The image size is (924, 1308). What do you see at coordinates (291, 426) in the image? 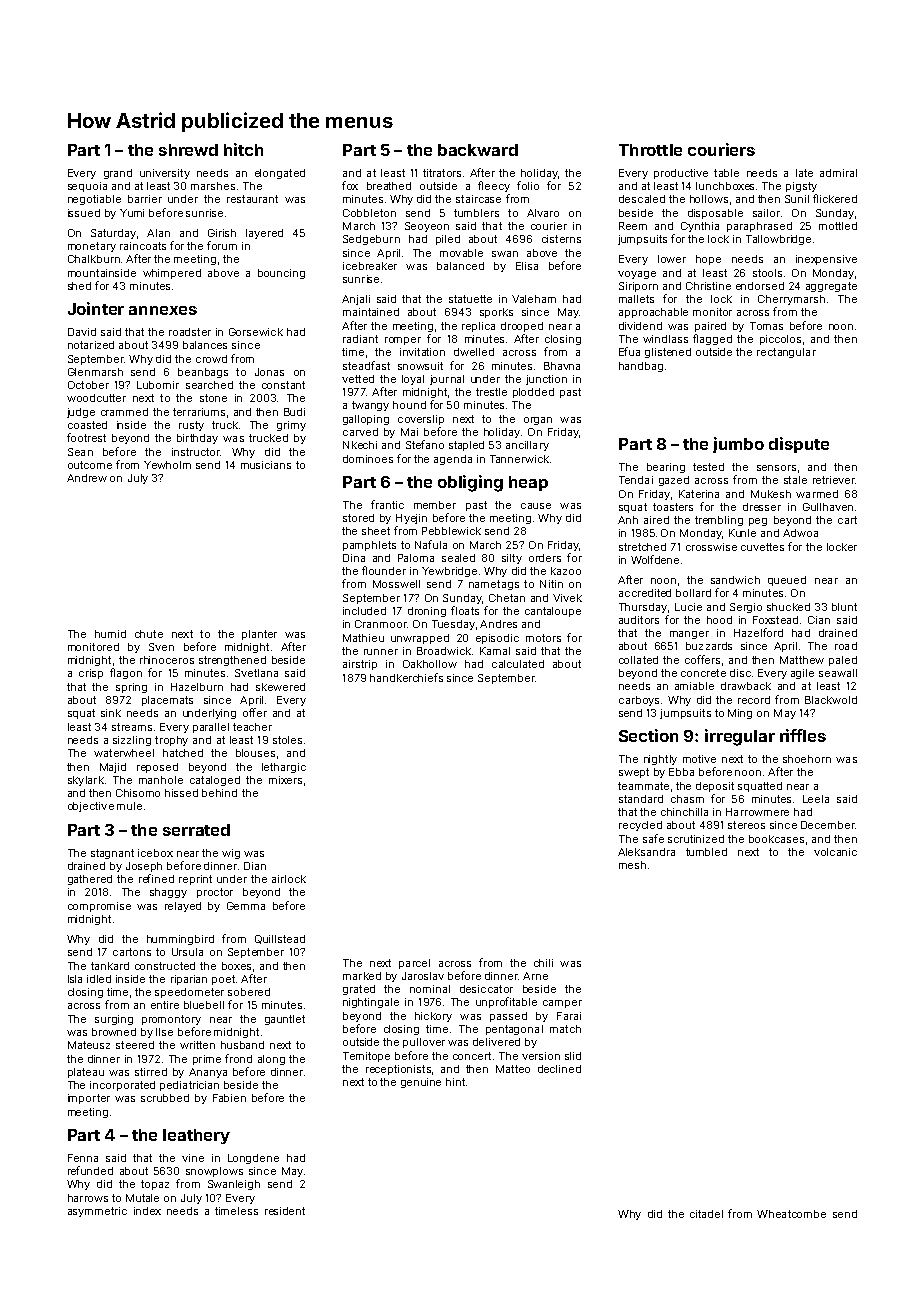
I see `grimy` at bounding box center [291, 426].
